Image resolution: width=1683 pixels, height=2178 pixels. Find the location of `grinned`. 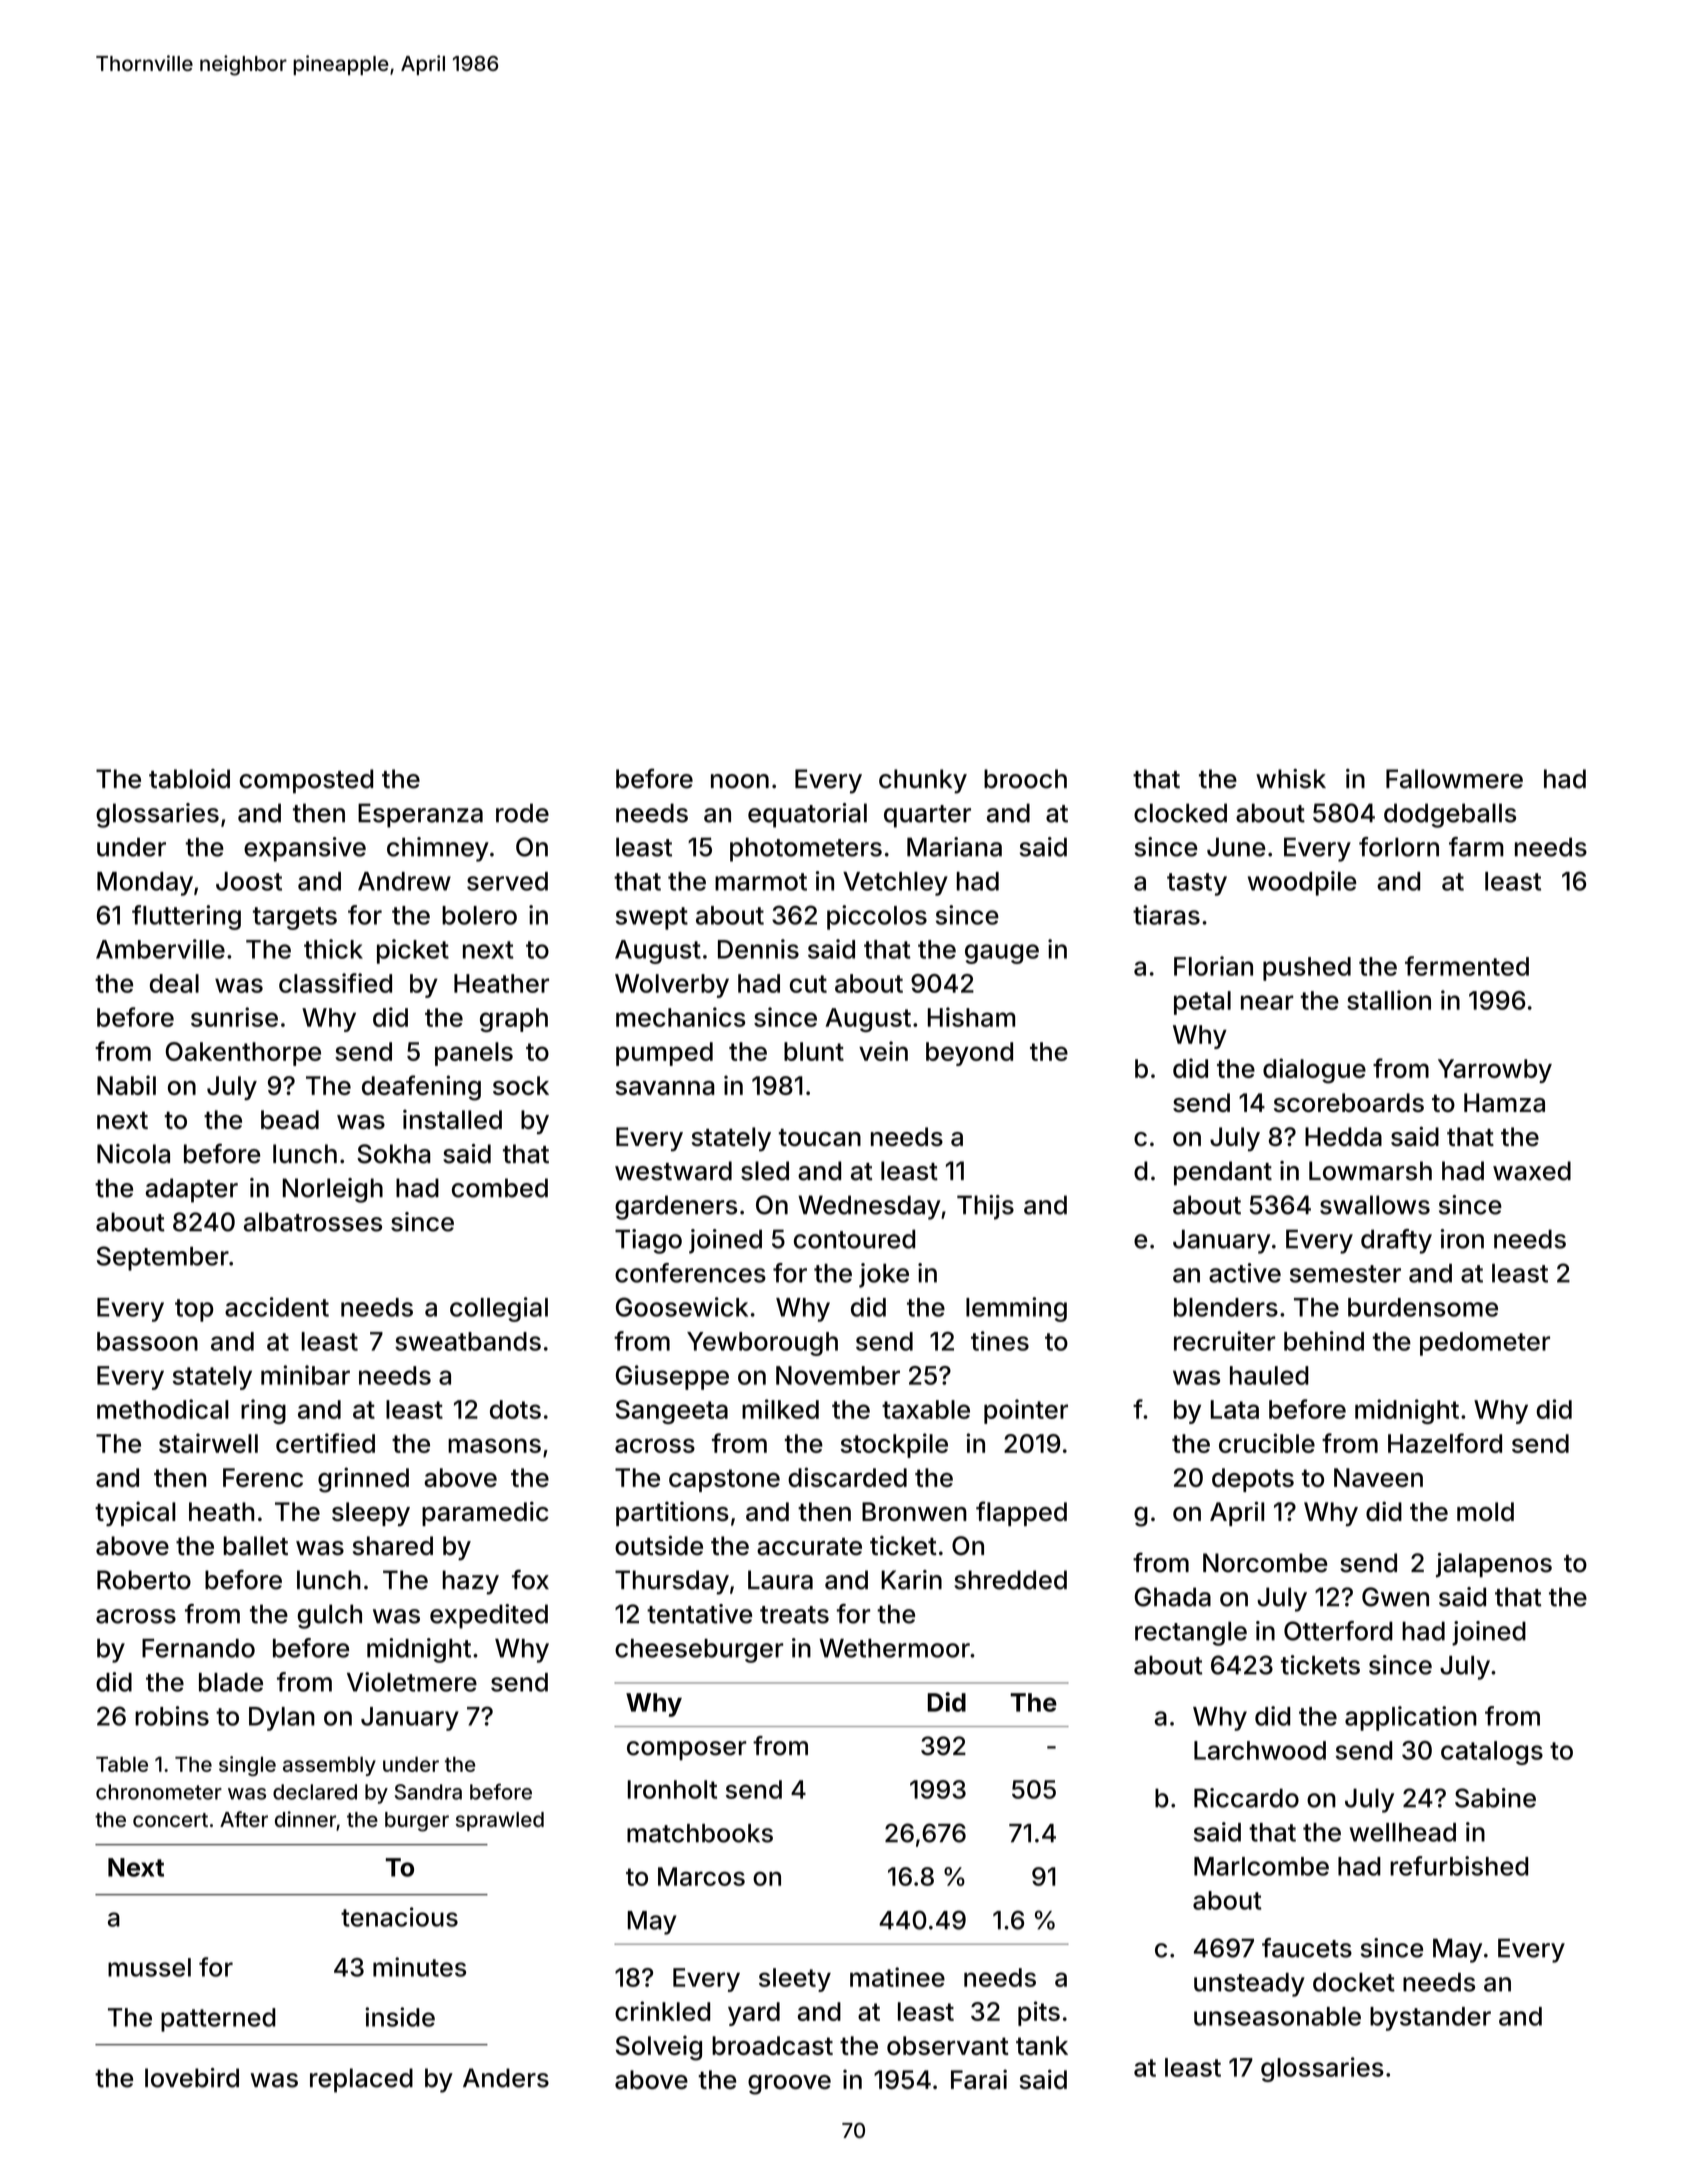

grinned is located at coordinates (363, 1480).
